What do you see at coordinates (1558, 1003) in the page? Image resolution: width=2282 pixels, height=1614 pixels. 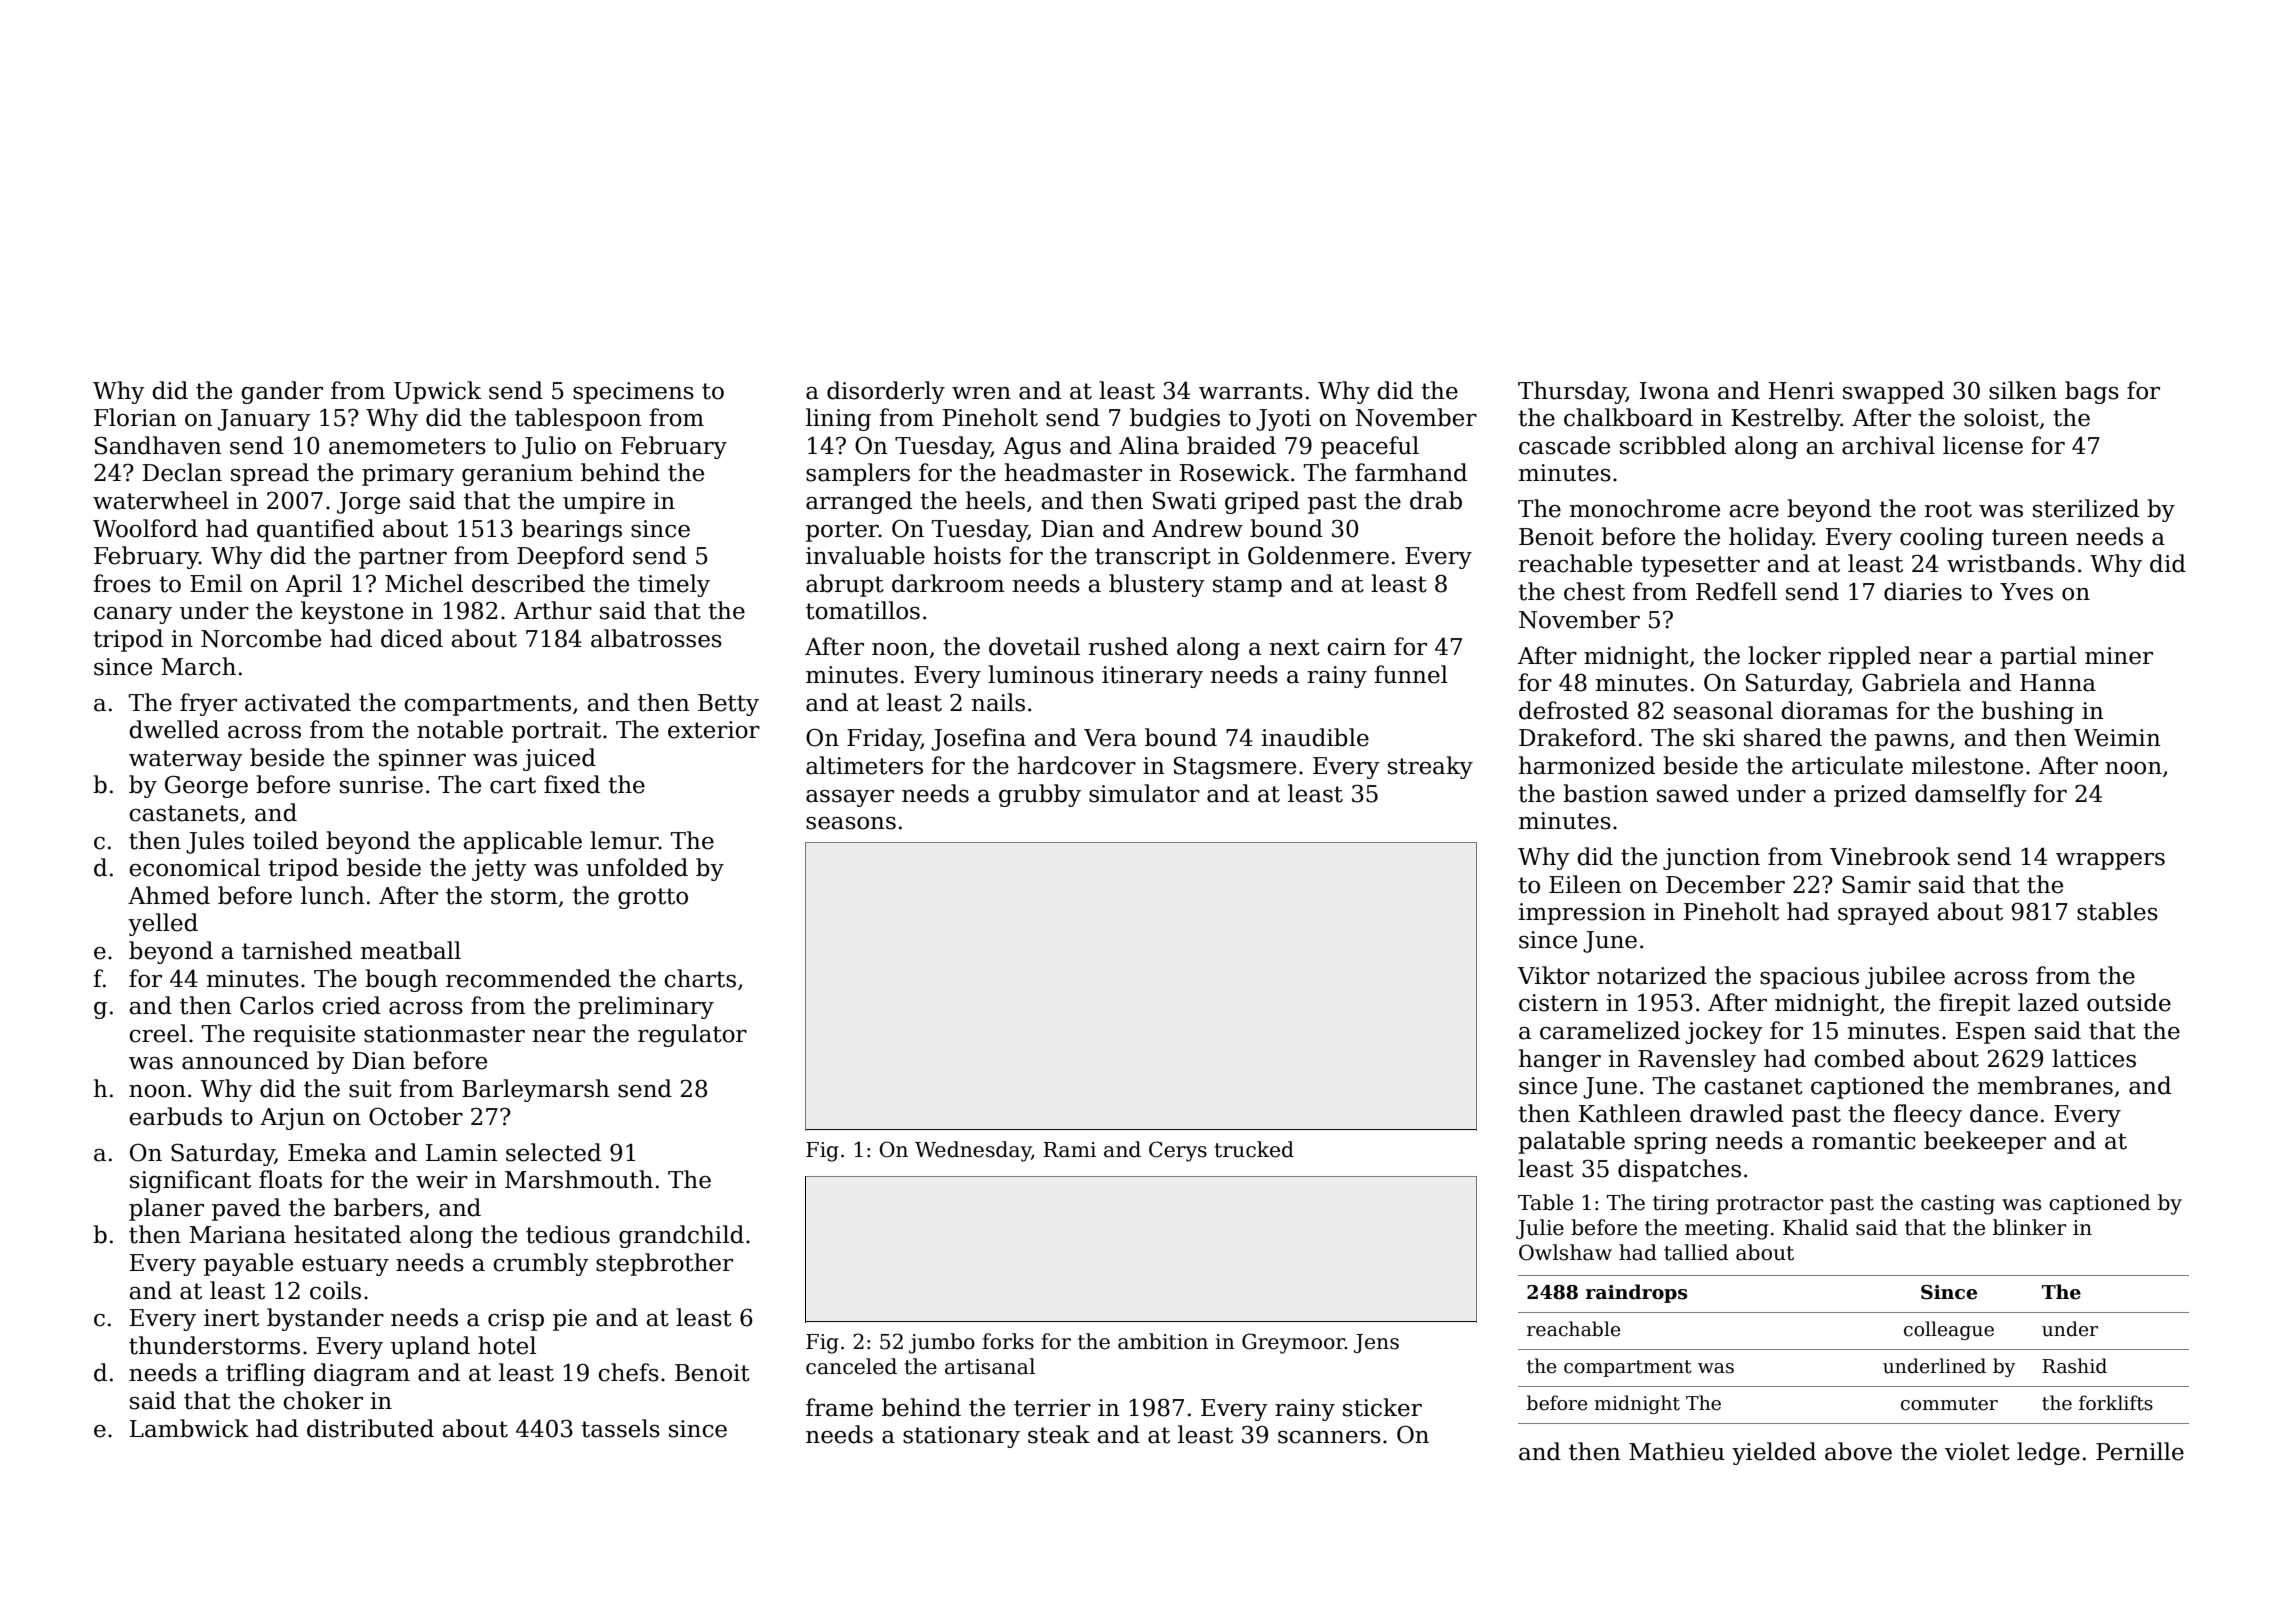 I see `cistern` at bounding box center [1558, 1003].
